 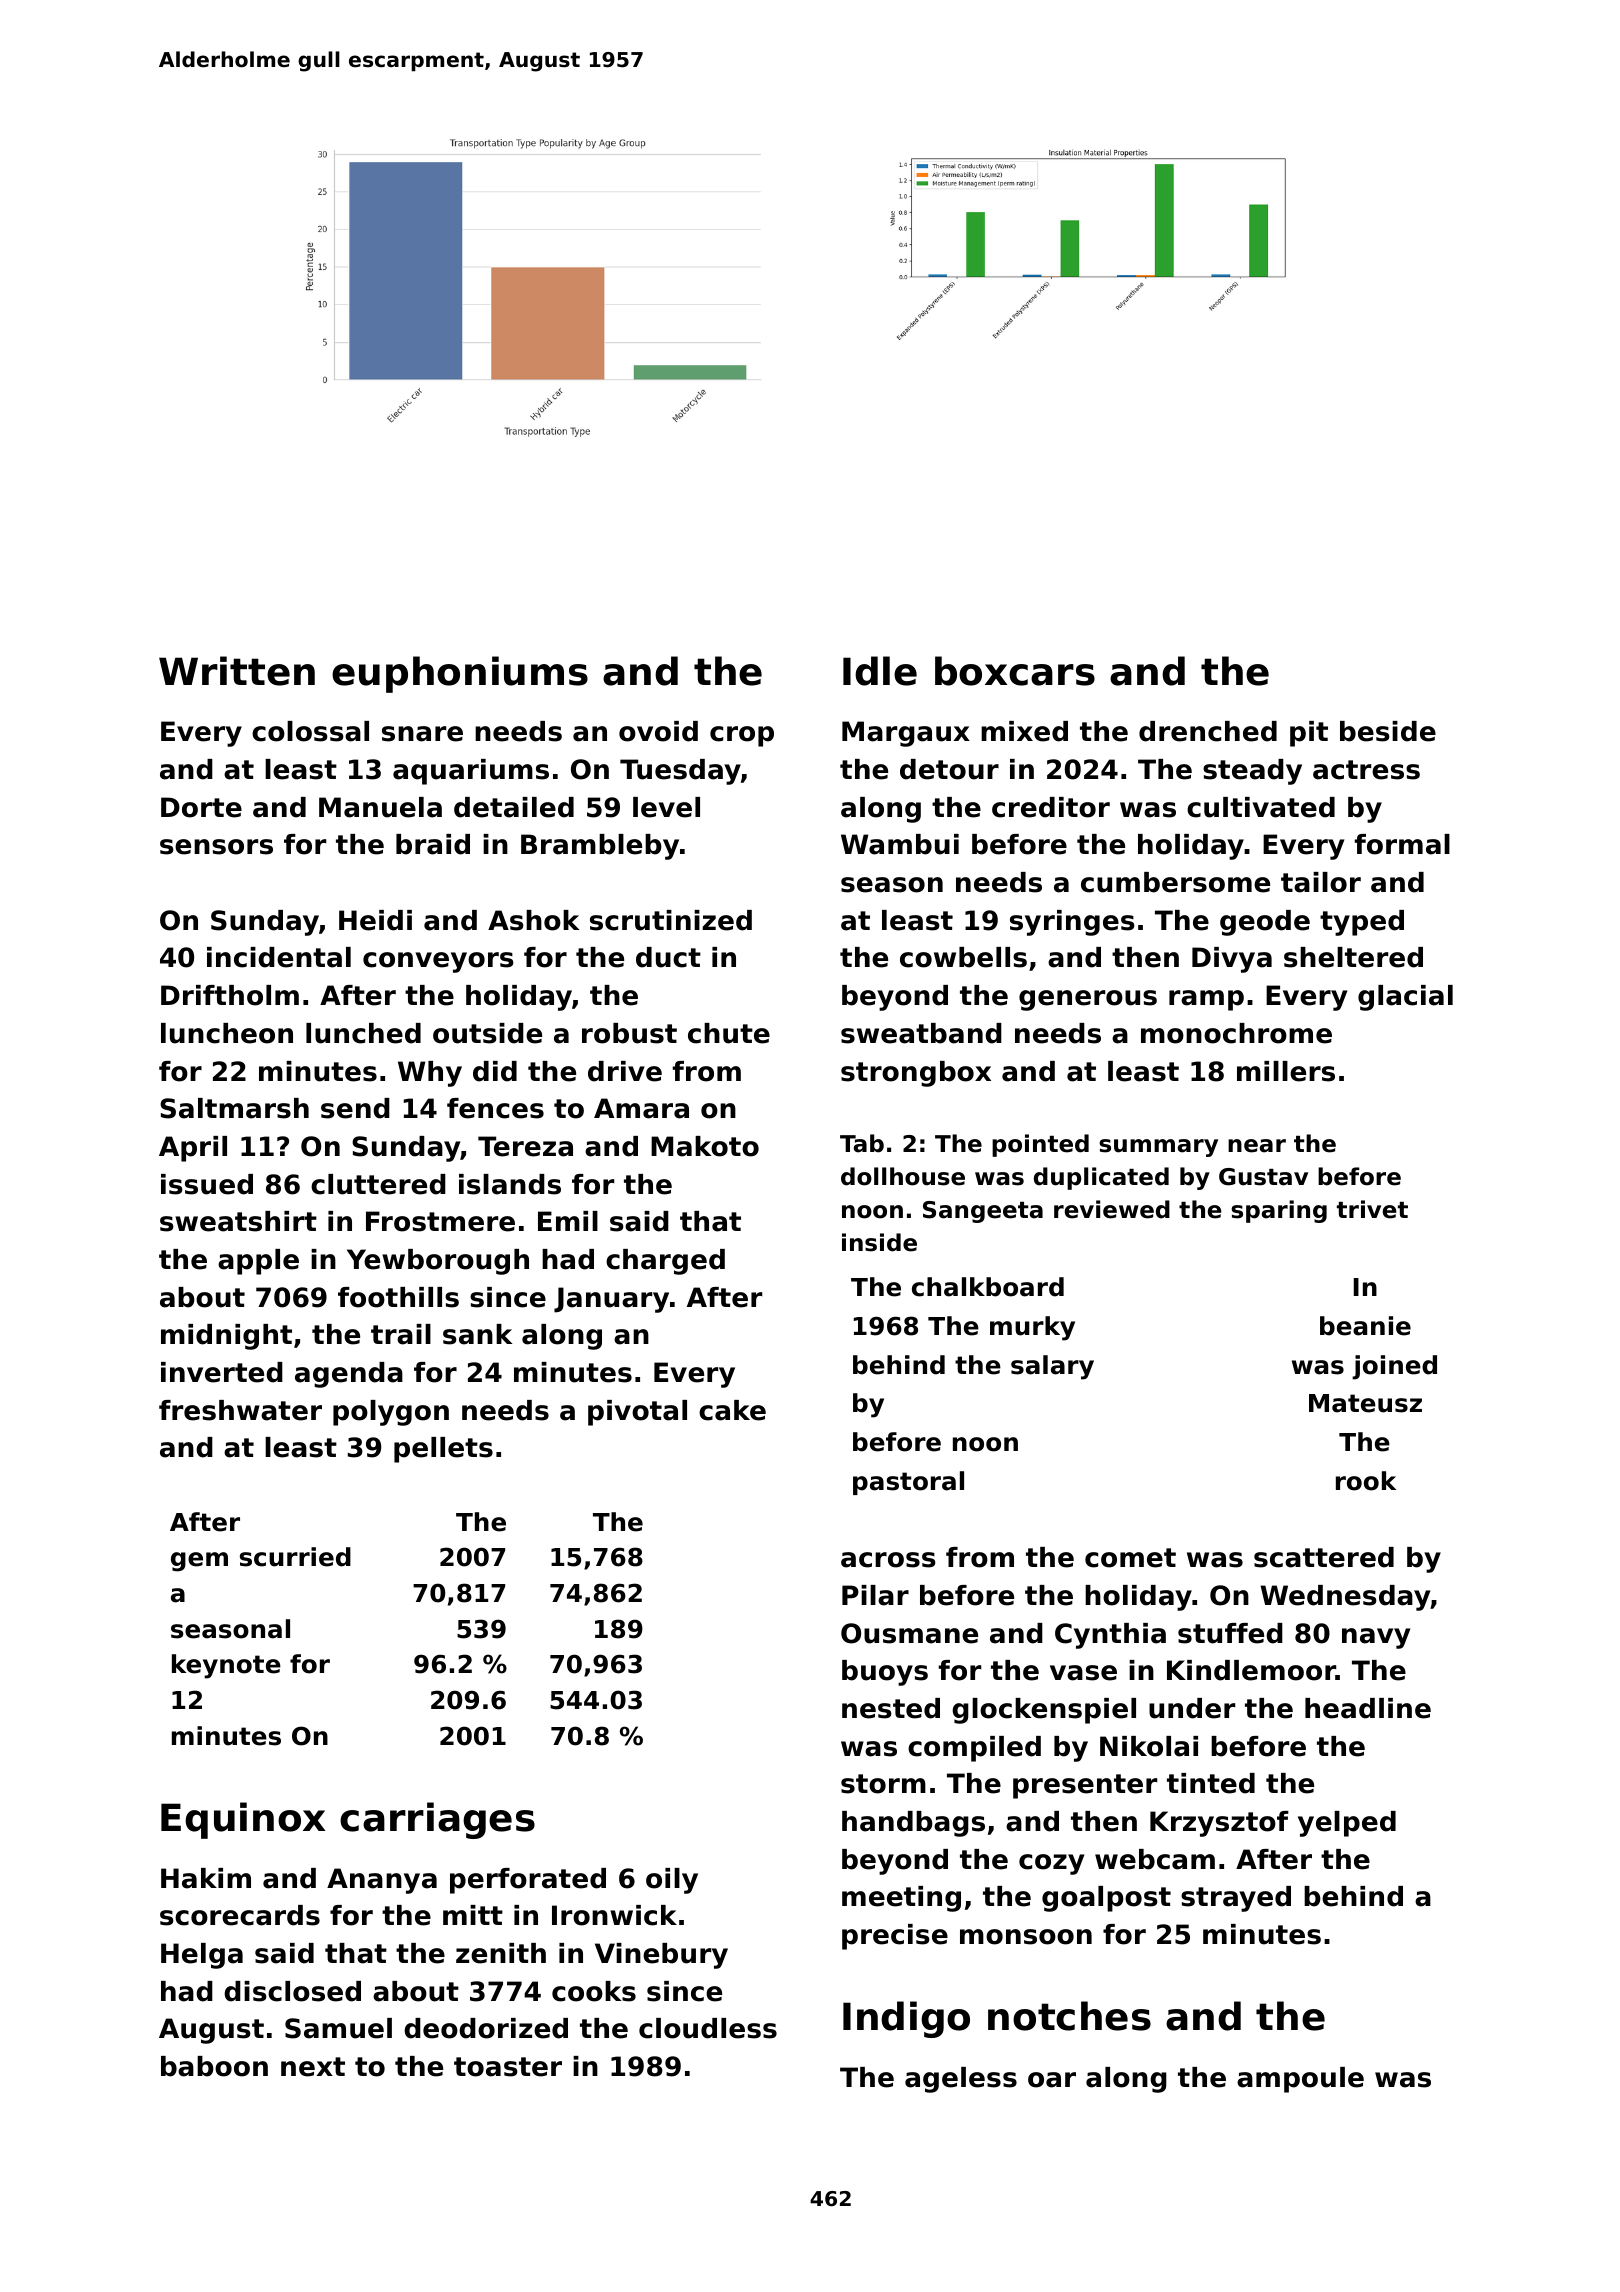 What do you see at coordinates (880, 671) in the image?
I see `Idle` at bounding box center [880, 671].
